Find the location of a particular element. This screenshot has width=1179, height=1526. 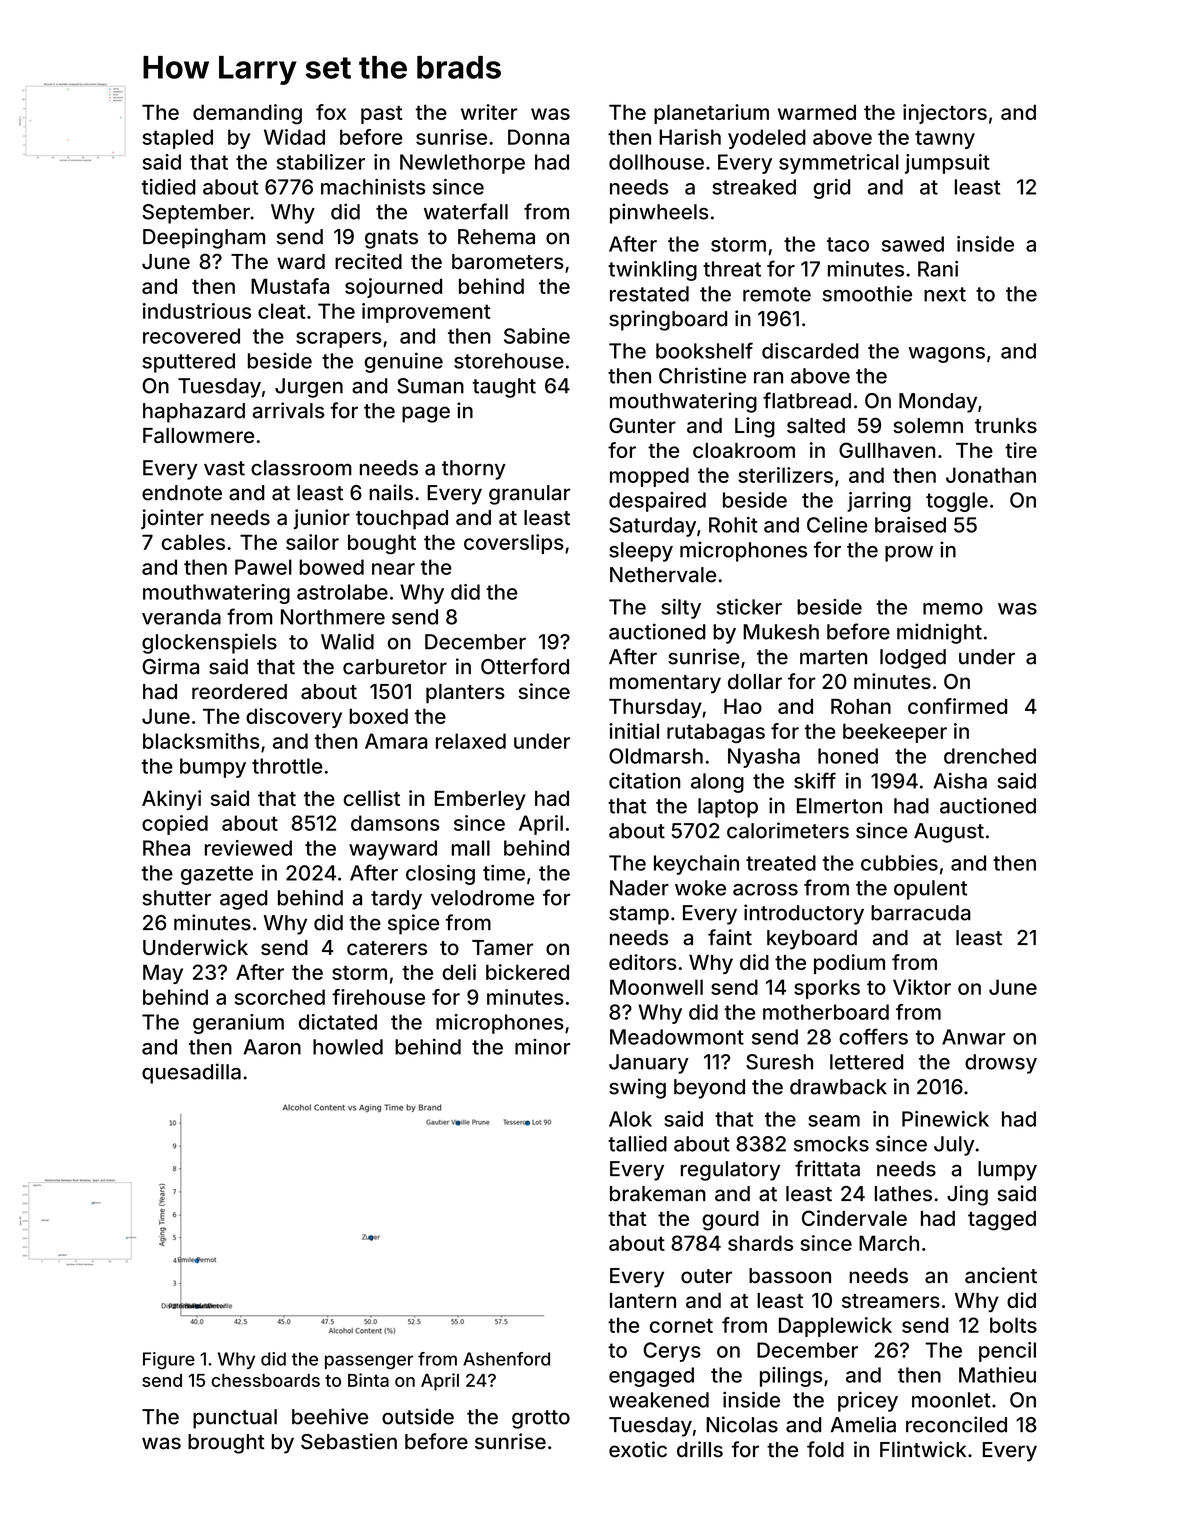

exotic is located at coordinates (638, 1449).
